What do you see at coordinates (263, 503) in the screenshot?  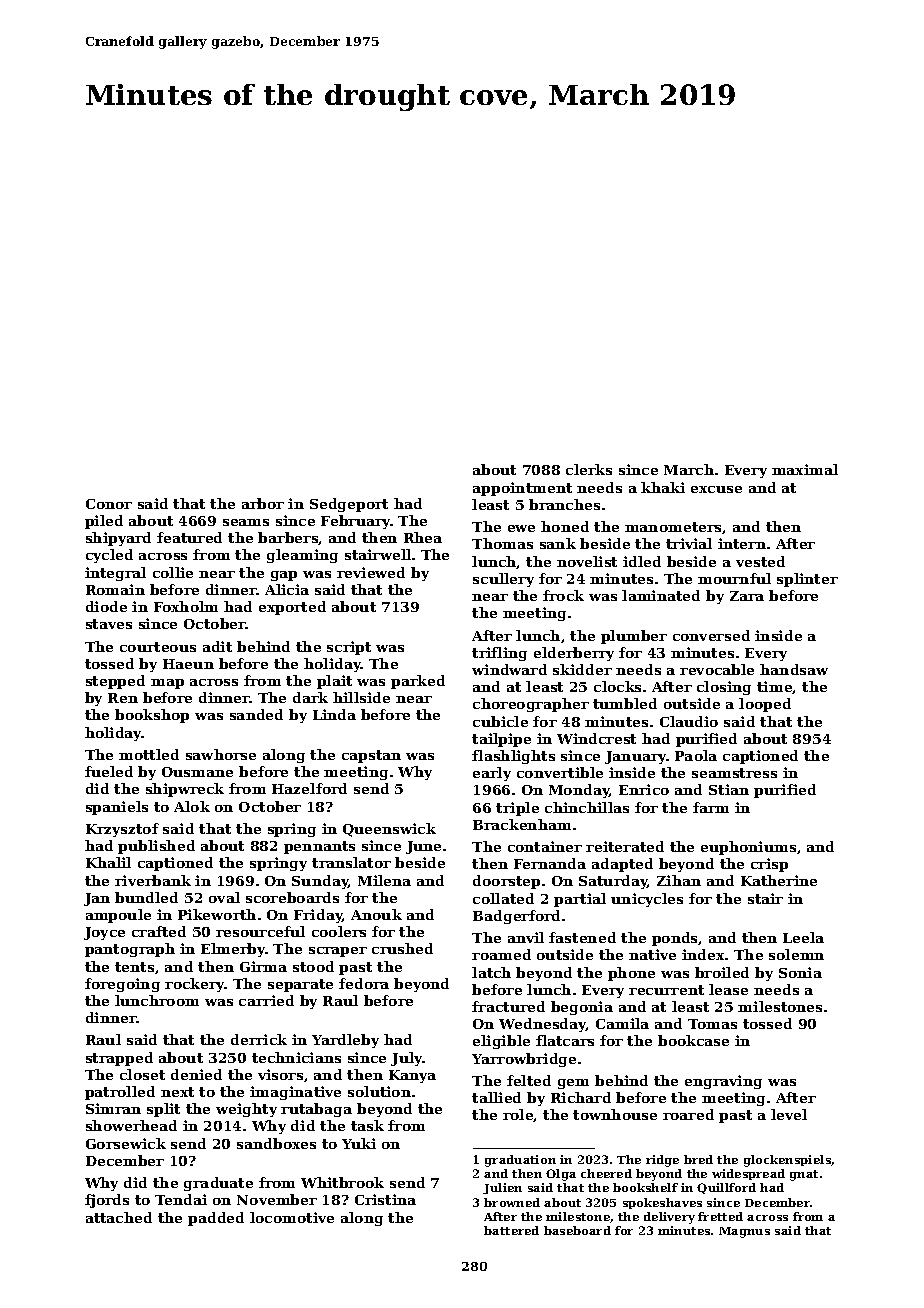 I see `arbor` at bounding box center [263, 503].
